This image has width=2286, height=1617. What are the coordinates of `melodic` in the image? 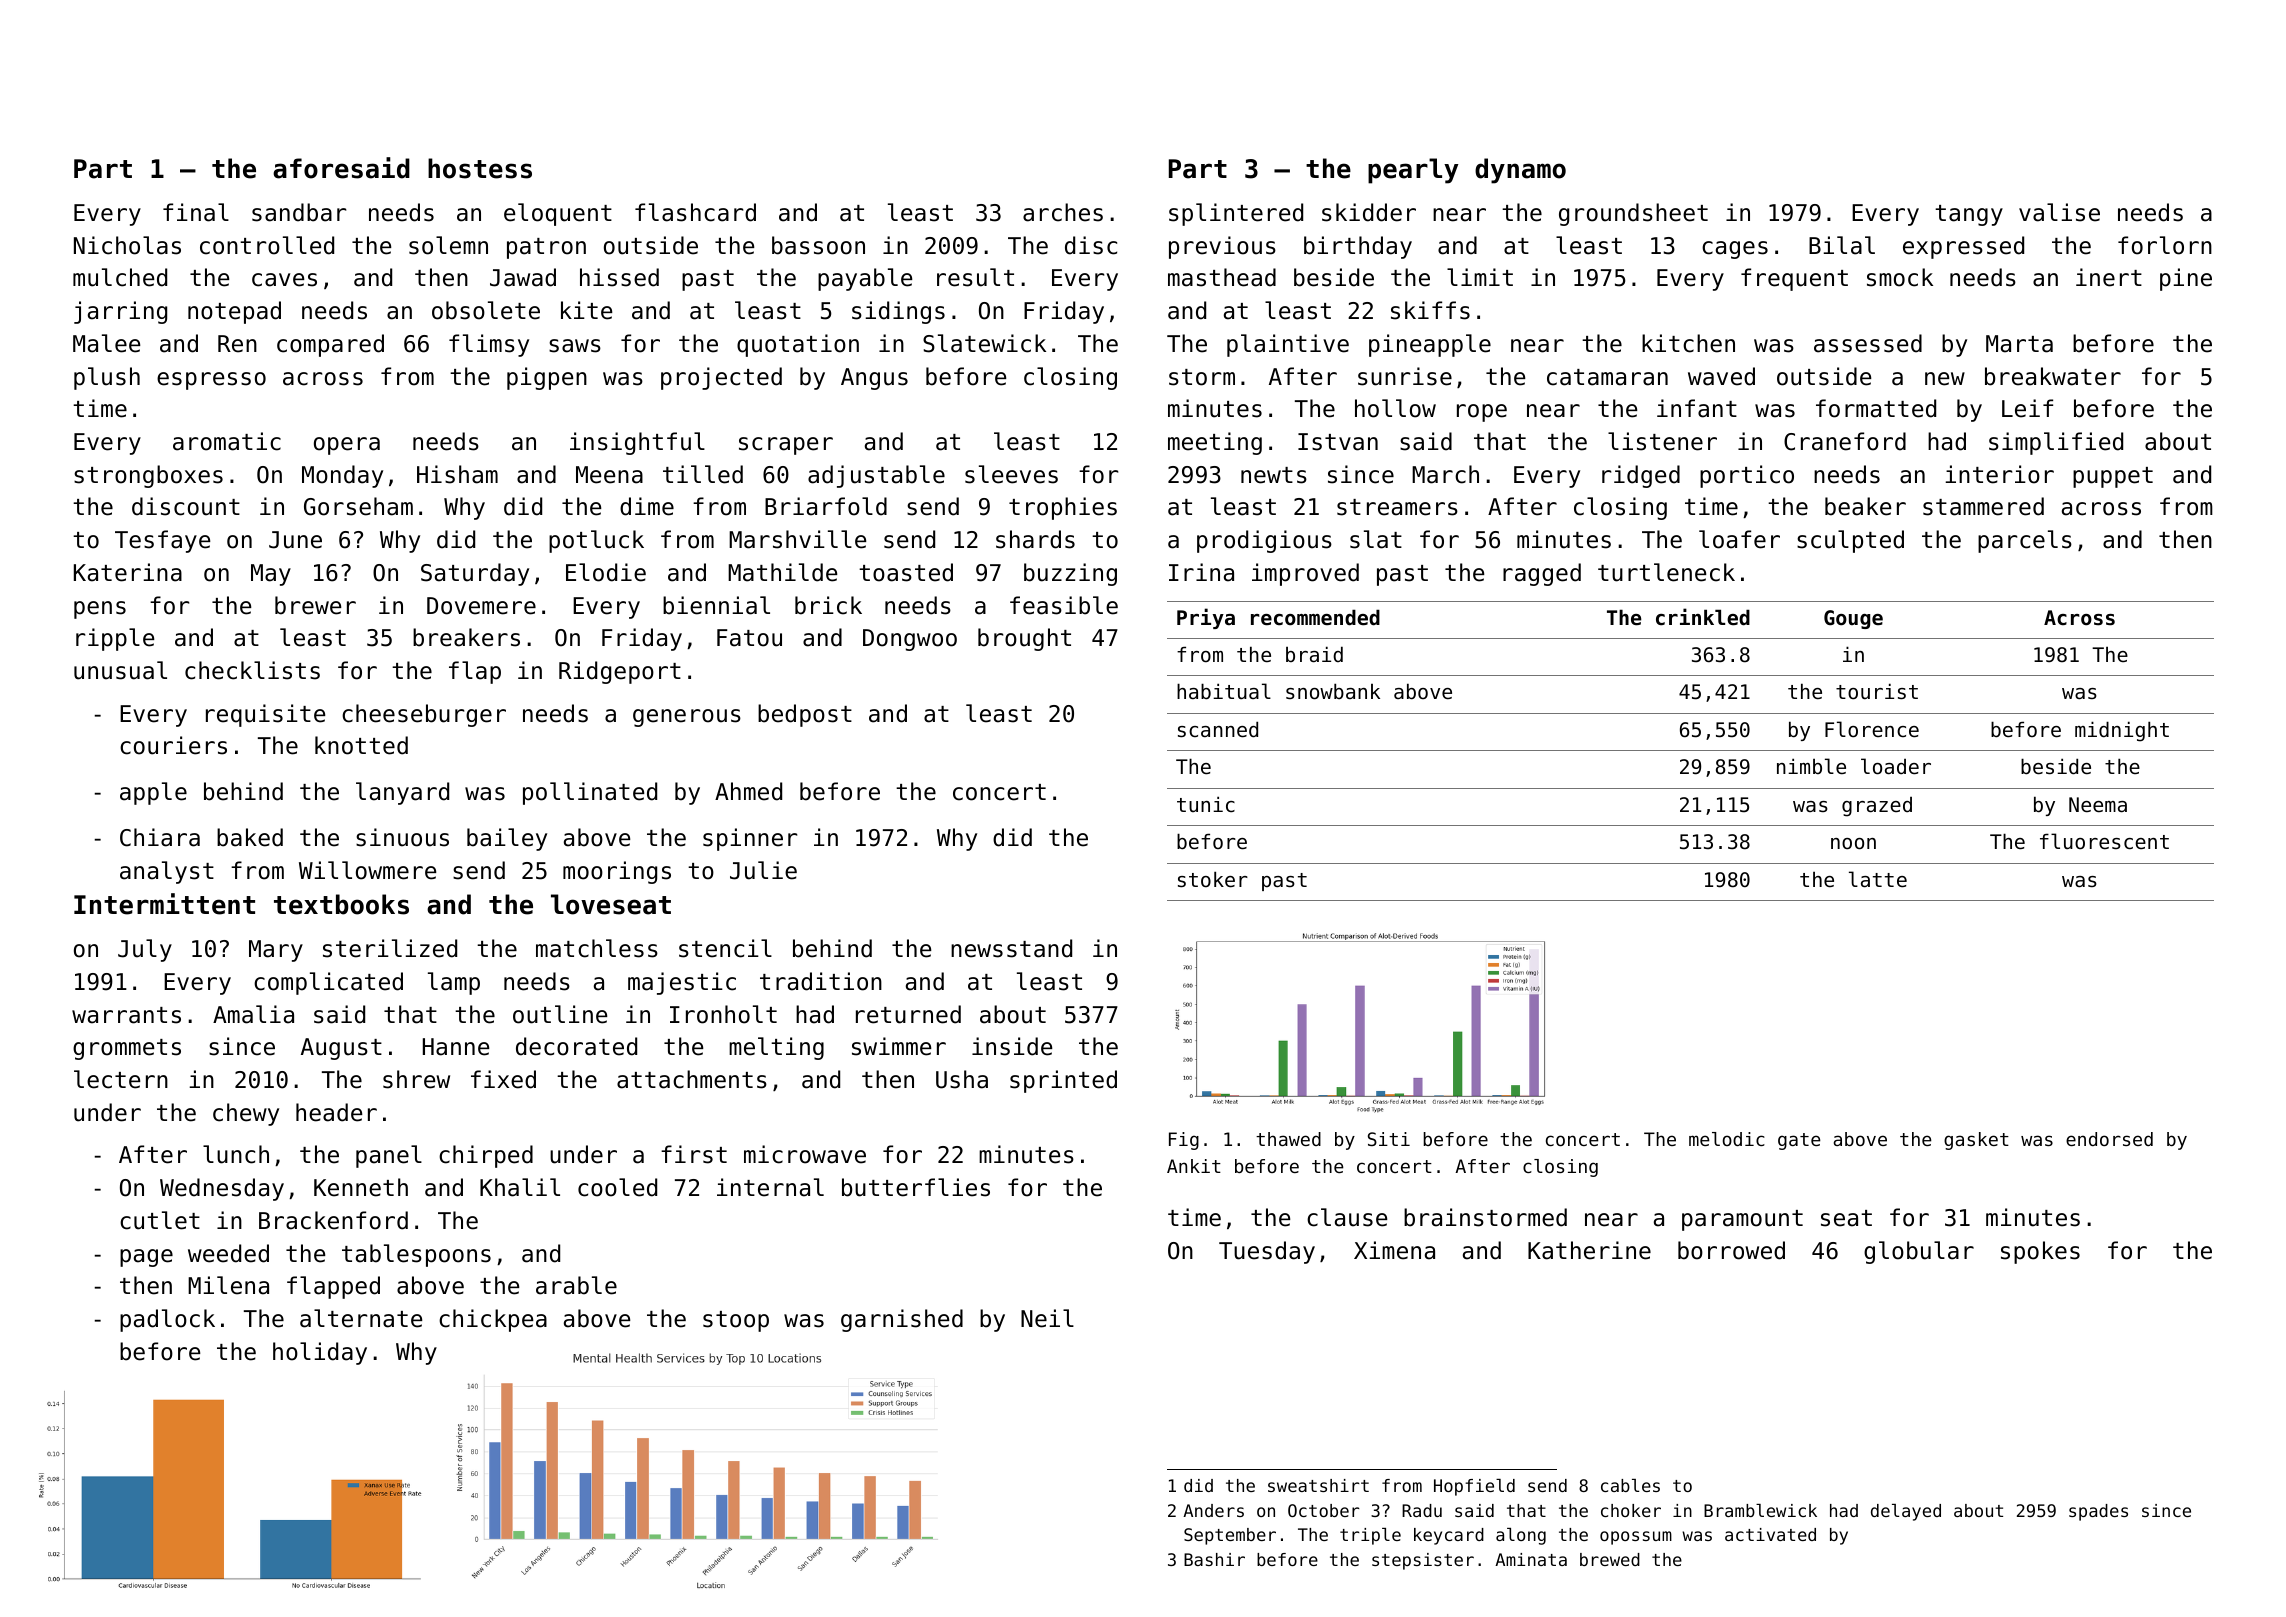 It's located at (1727, 1139).
